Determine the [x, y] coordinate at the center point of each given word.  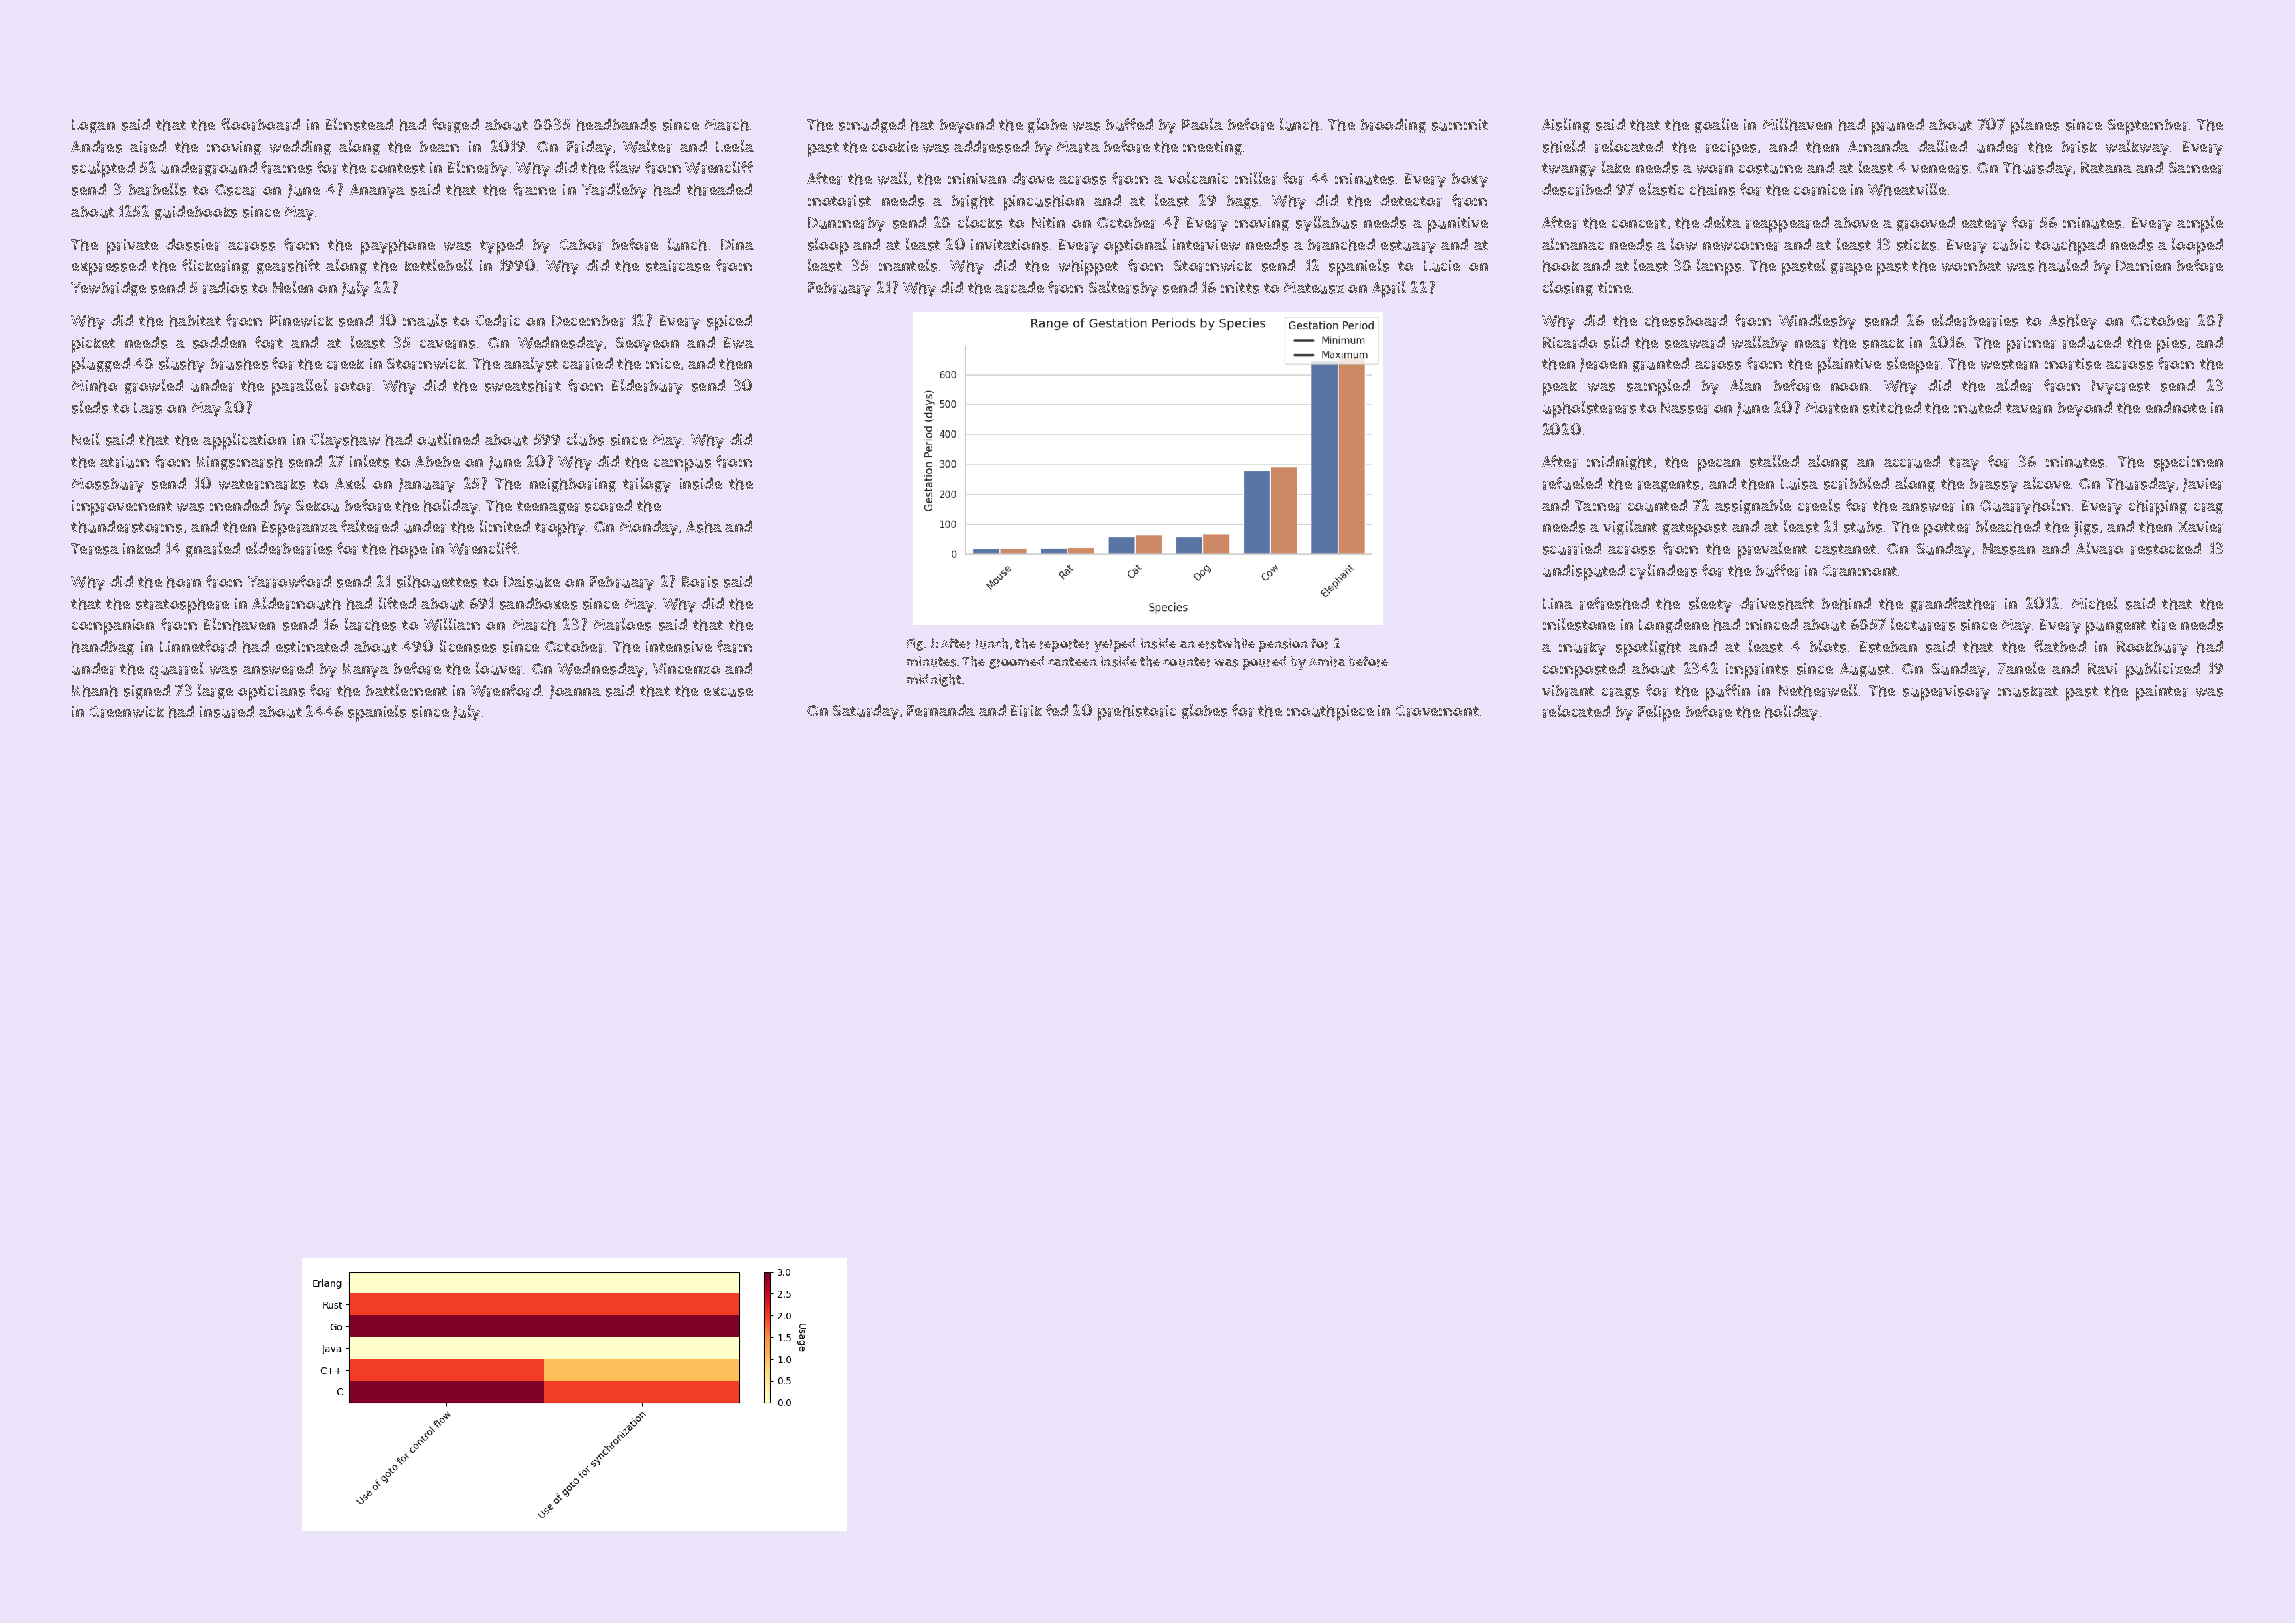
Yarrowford [289, 581]
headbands [616, 124]
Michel [2095, 603]
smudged [872, 125]
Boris [700, 582]
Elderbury [647, 387]
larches [370, 624]
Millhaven [1797, 124]
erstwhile [1226, 643]
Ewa [739, 343]
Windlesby [1817, 322]
